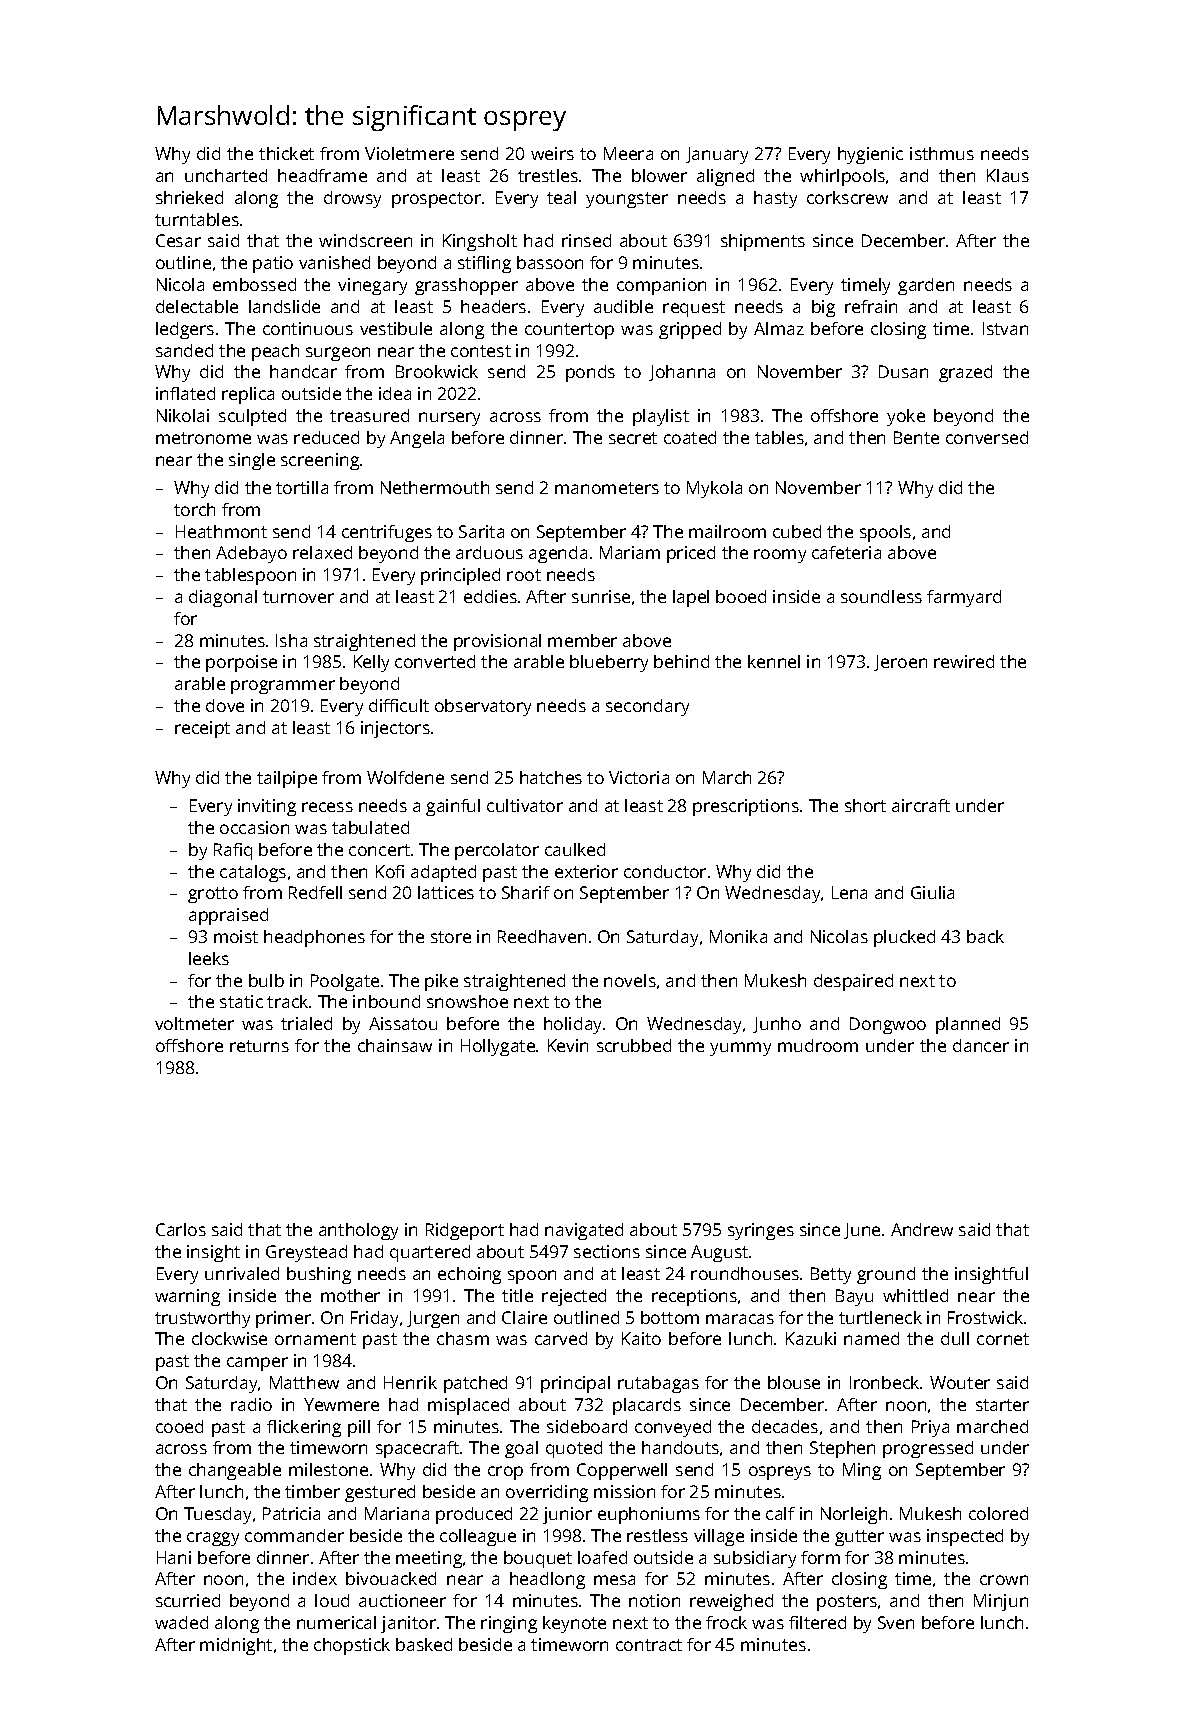 The height and width of the page is (1716, 1185). Describe the element at coordinates (641, 1338) in the page. I see `Kaito` at that location.
